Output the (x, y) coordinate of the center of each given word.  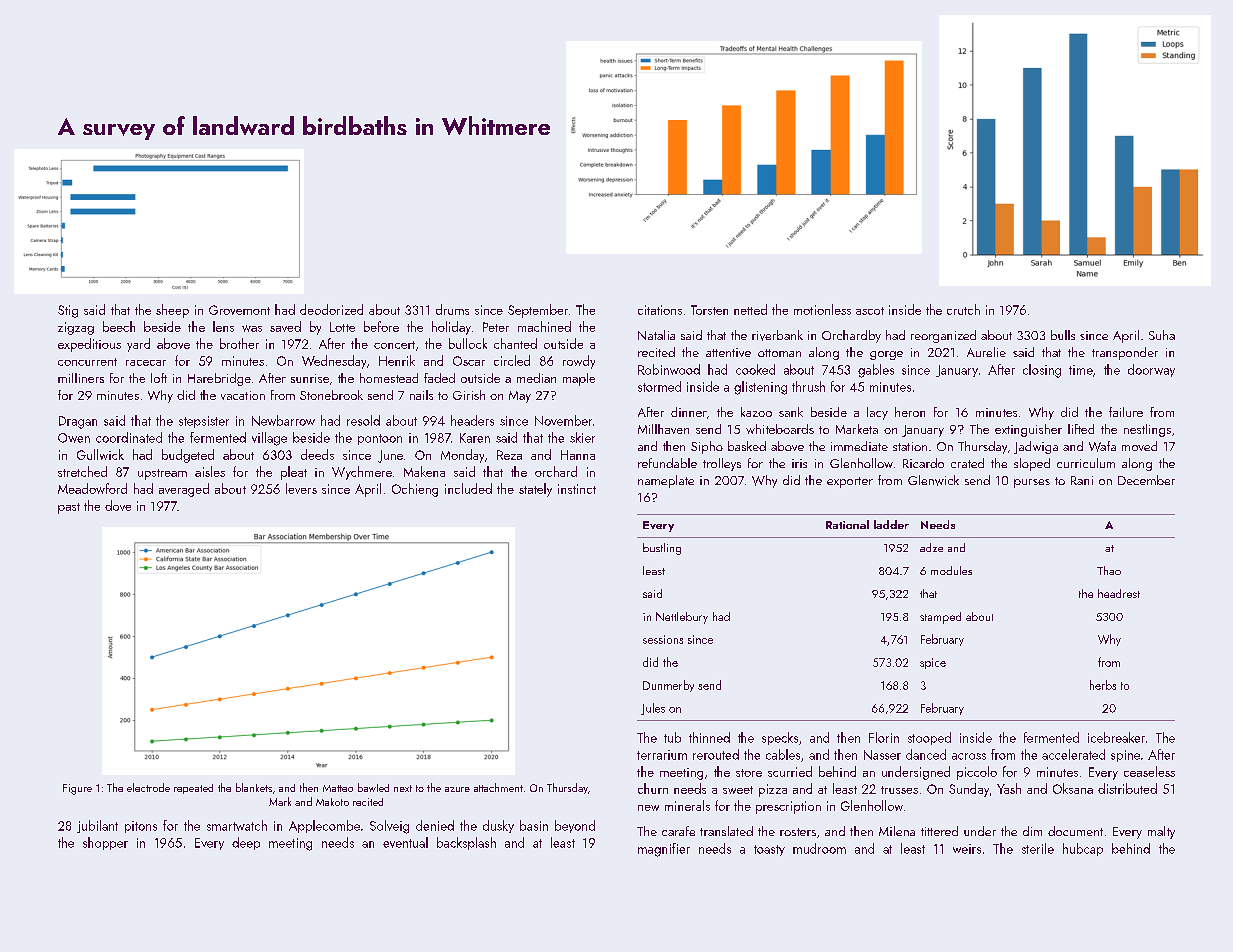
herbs (1103, 685)
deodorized (331, 309)
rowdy (579, 362)
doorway (1151, 370)
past (69, 508)
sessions (663, 639)
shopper (105, 843)
